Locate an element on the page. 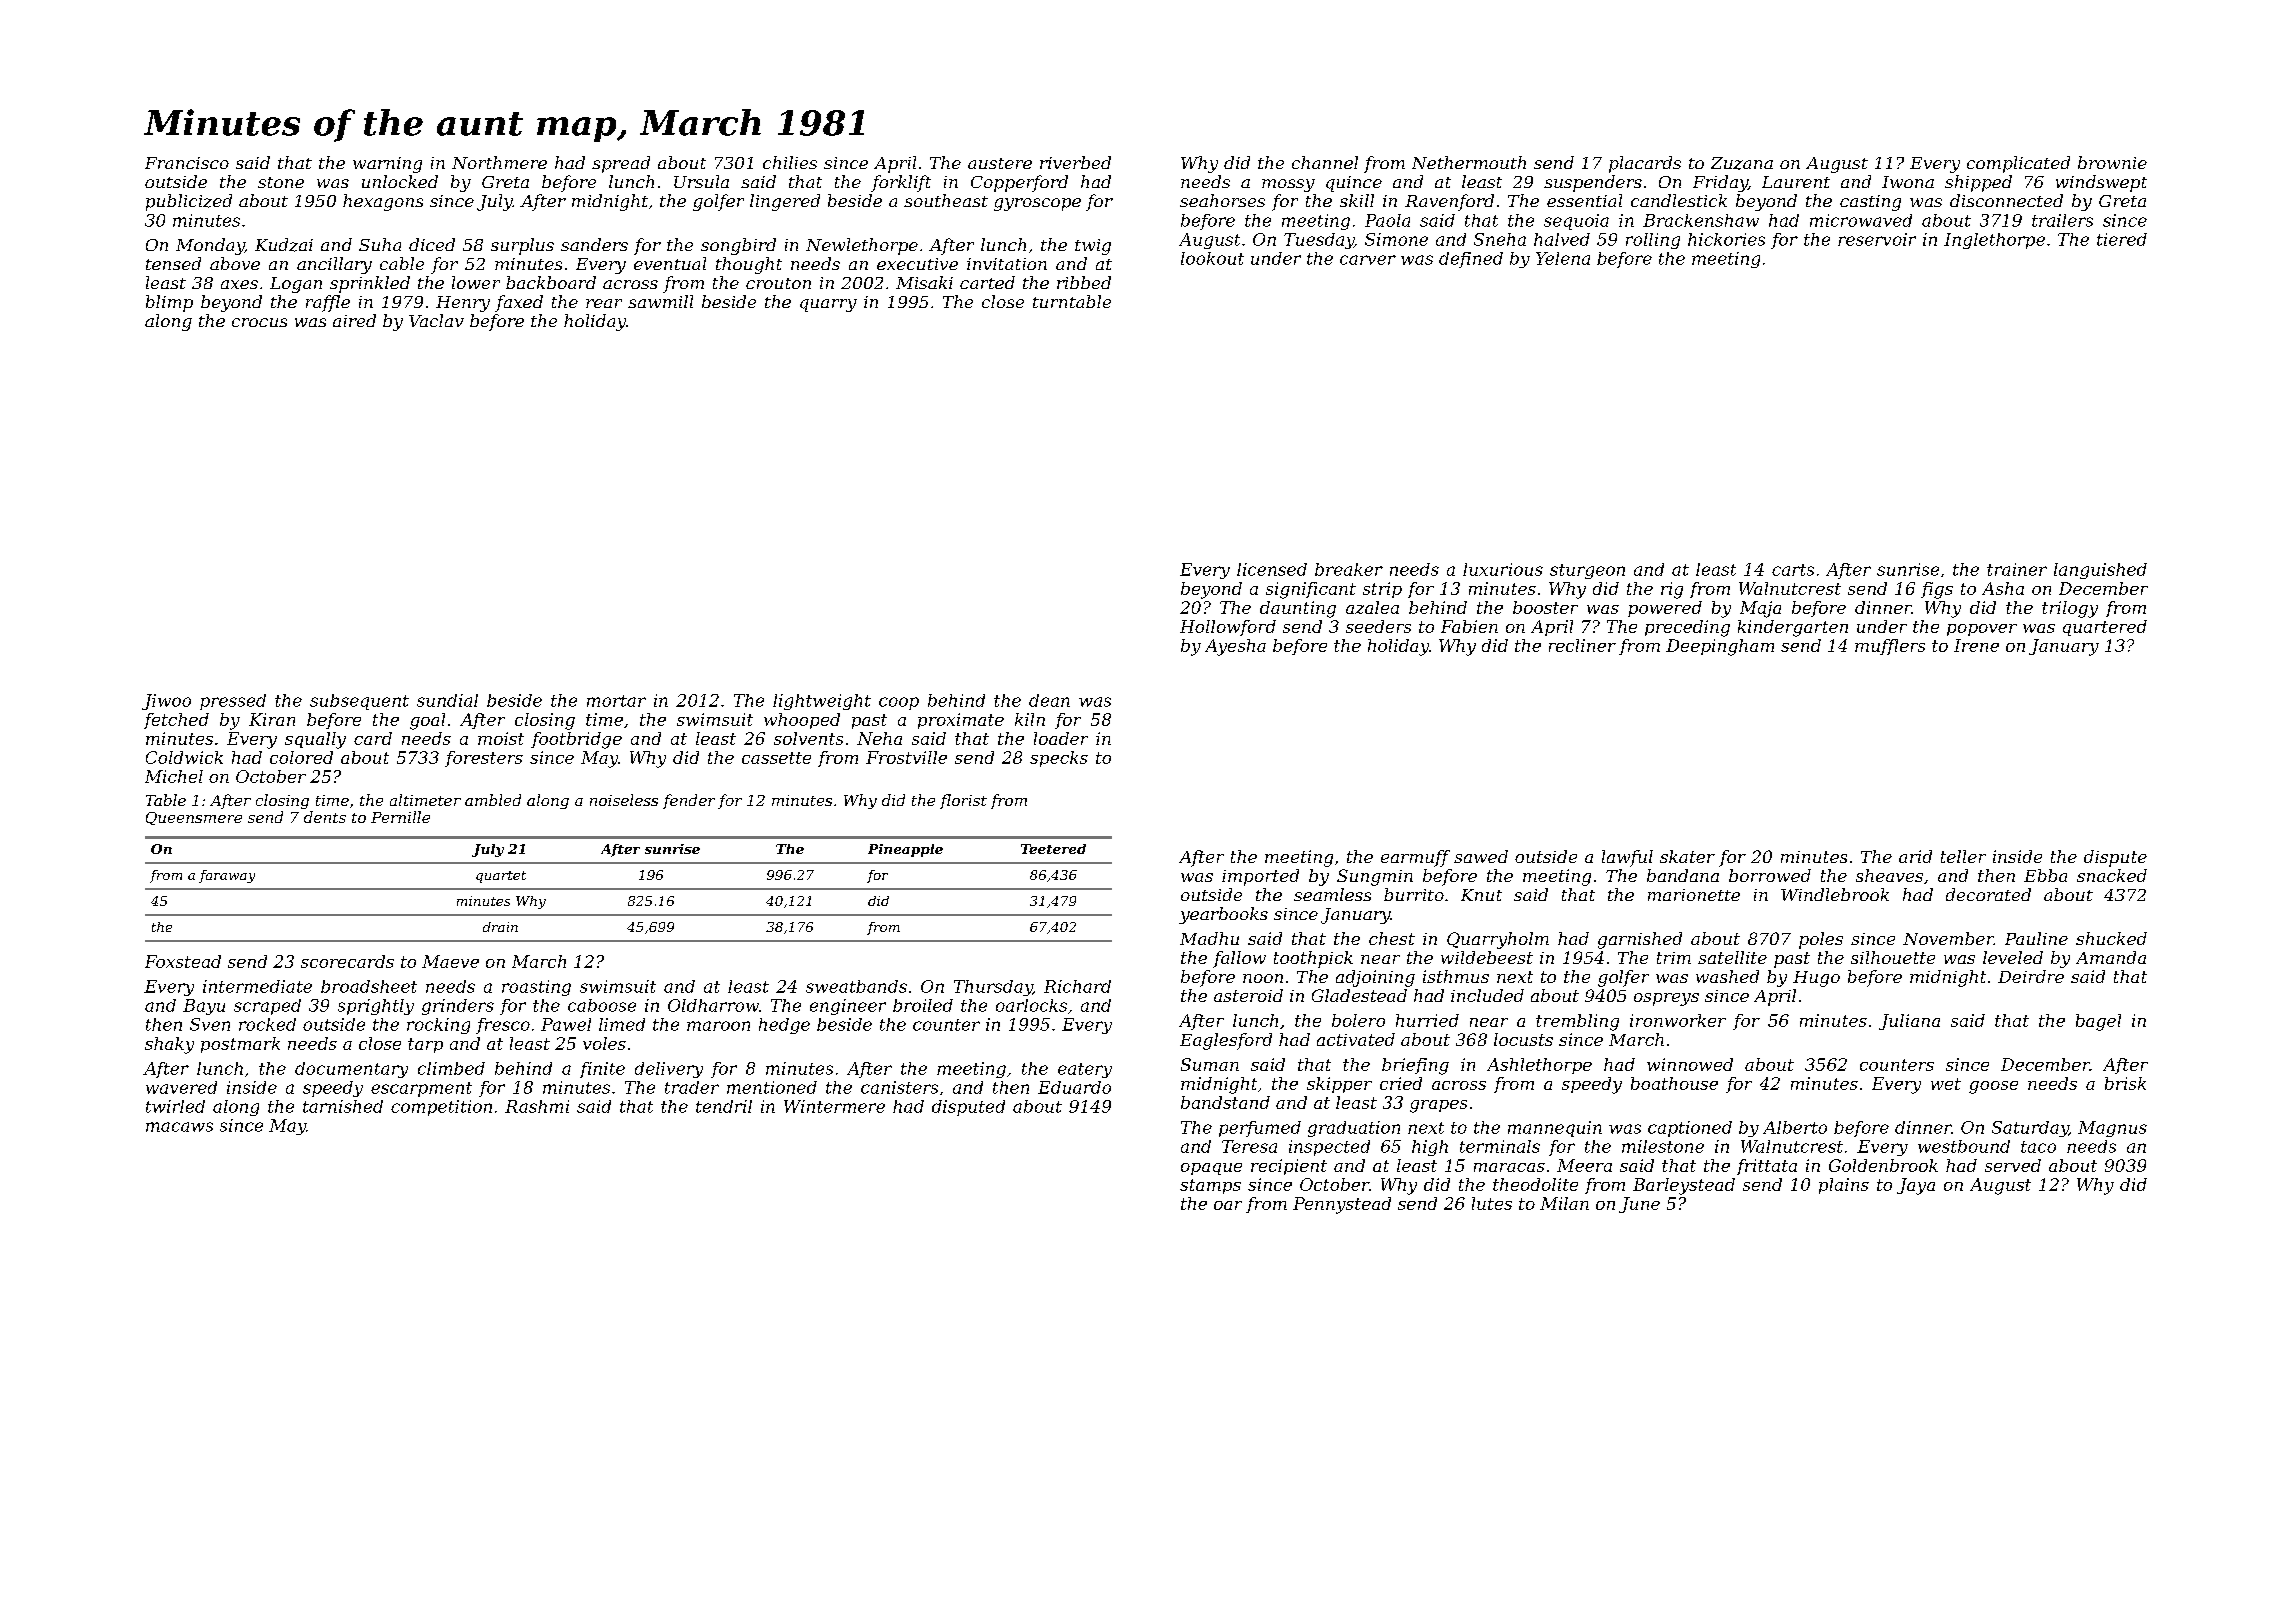  sequoia is located at coordinates (1576, 222).
